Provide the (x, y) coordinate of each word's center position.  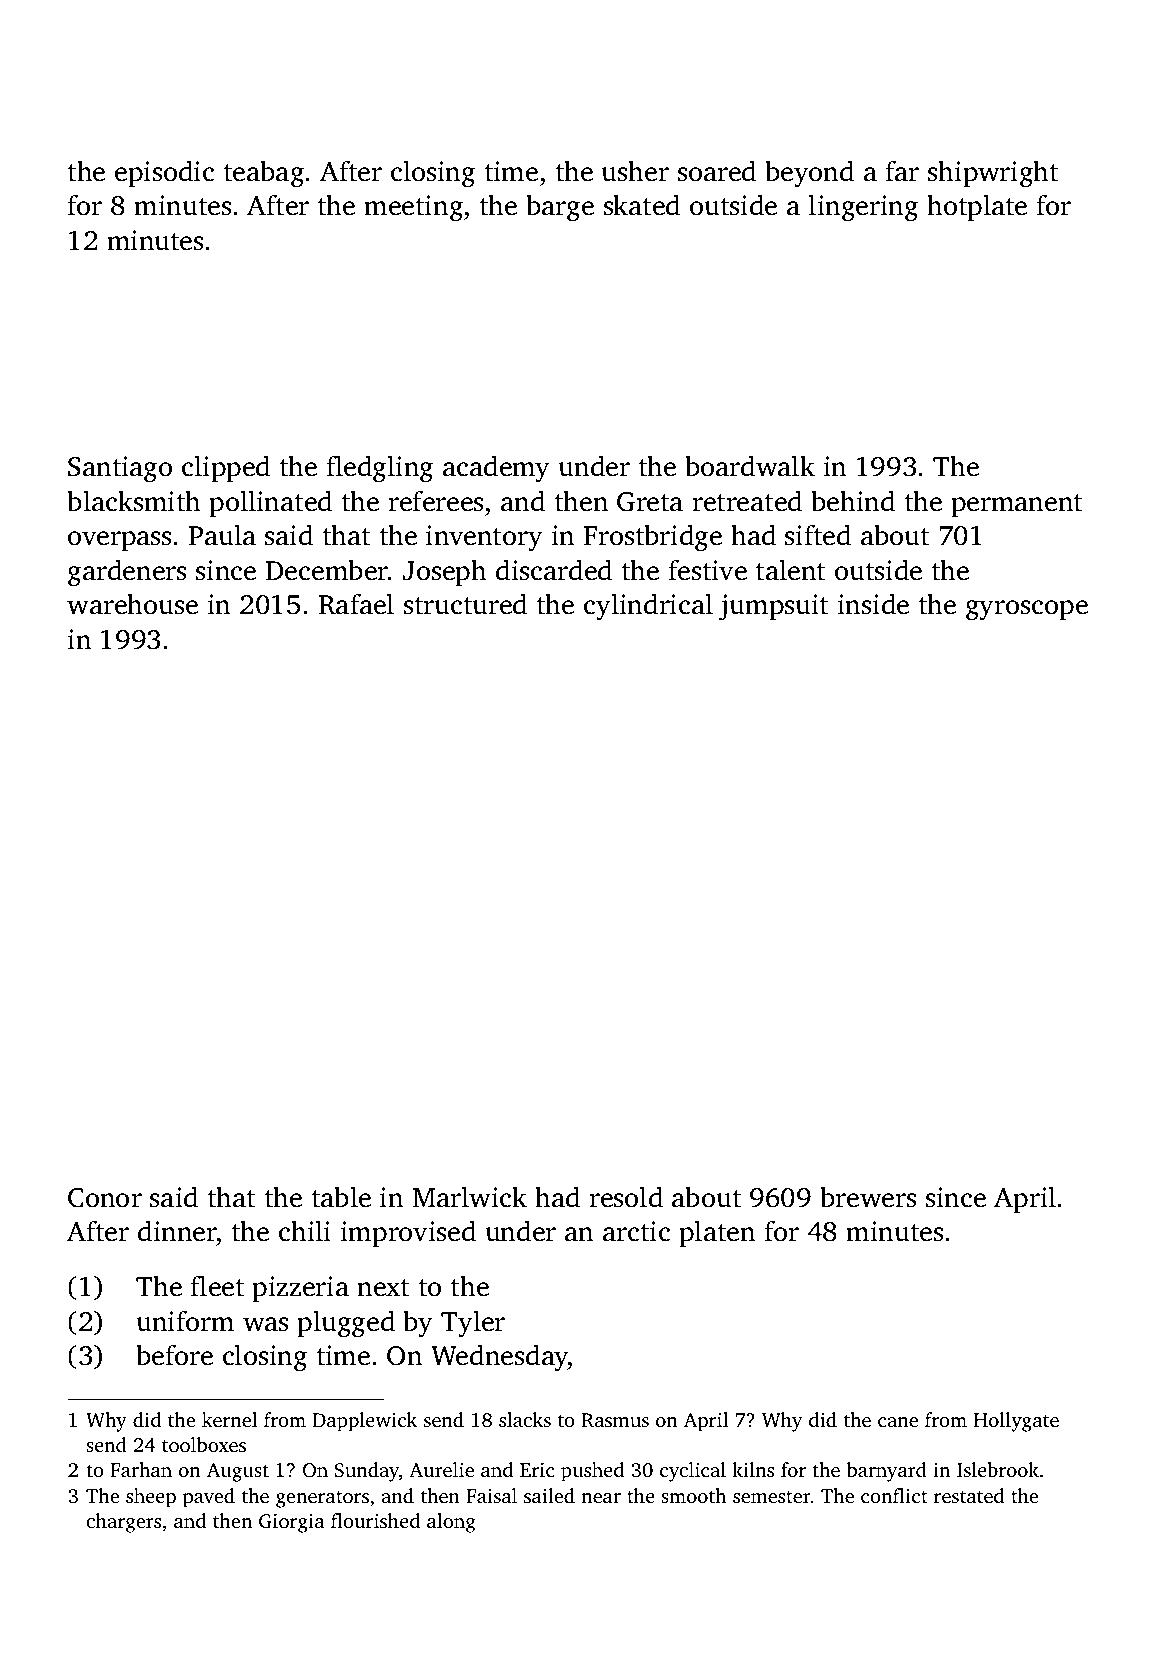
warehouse (132, 604)
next (383, 1288)
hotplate (977, 207)
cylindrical (648, 607)
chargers (123, 1523)
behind (853, 501)
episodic (164, 173)
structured (465, 604)
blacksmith (134, 501)
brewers (868, 1197)
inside (873, 604)
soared (717, 171)
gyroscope (1027, 610)
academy (496, 469)
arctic (636, 1231)
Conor (105, 1198)
